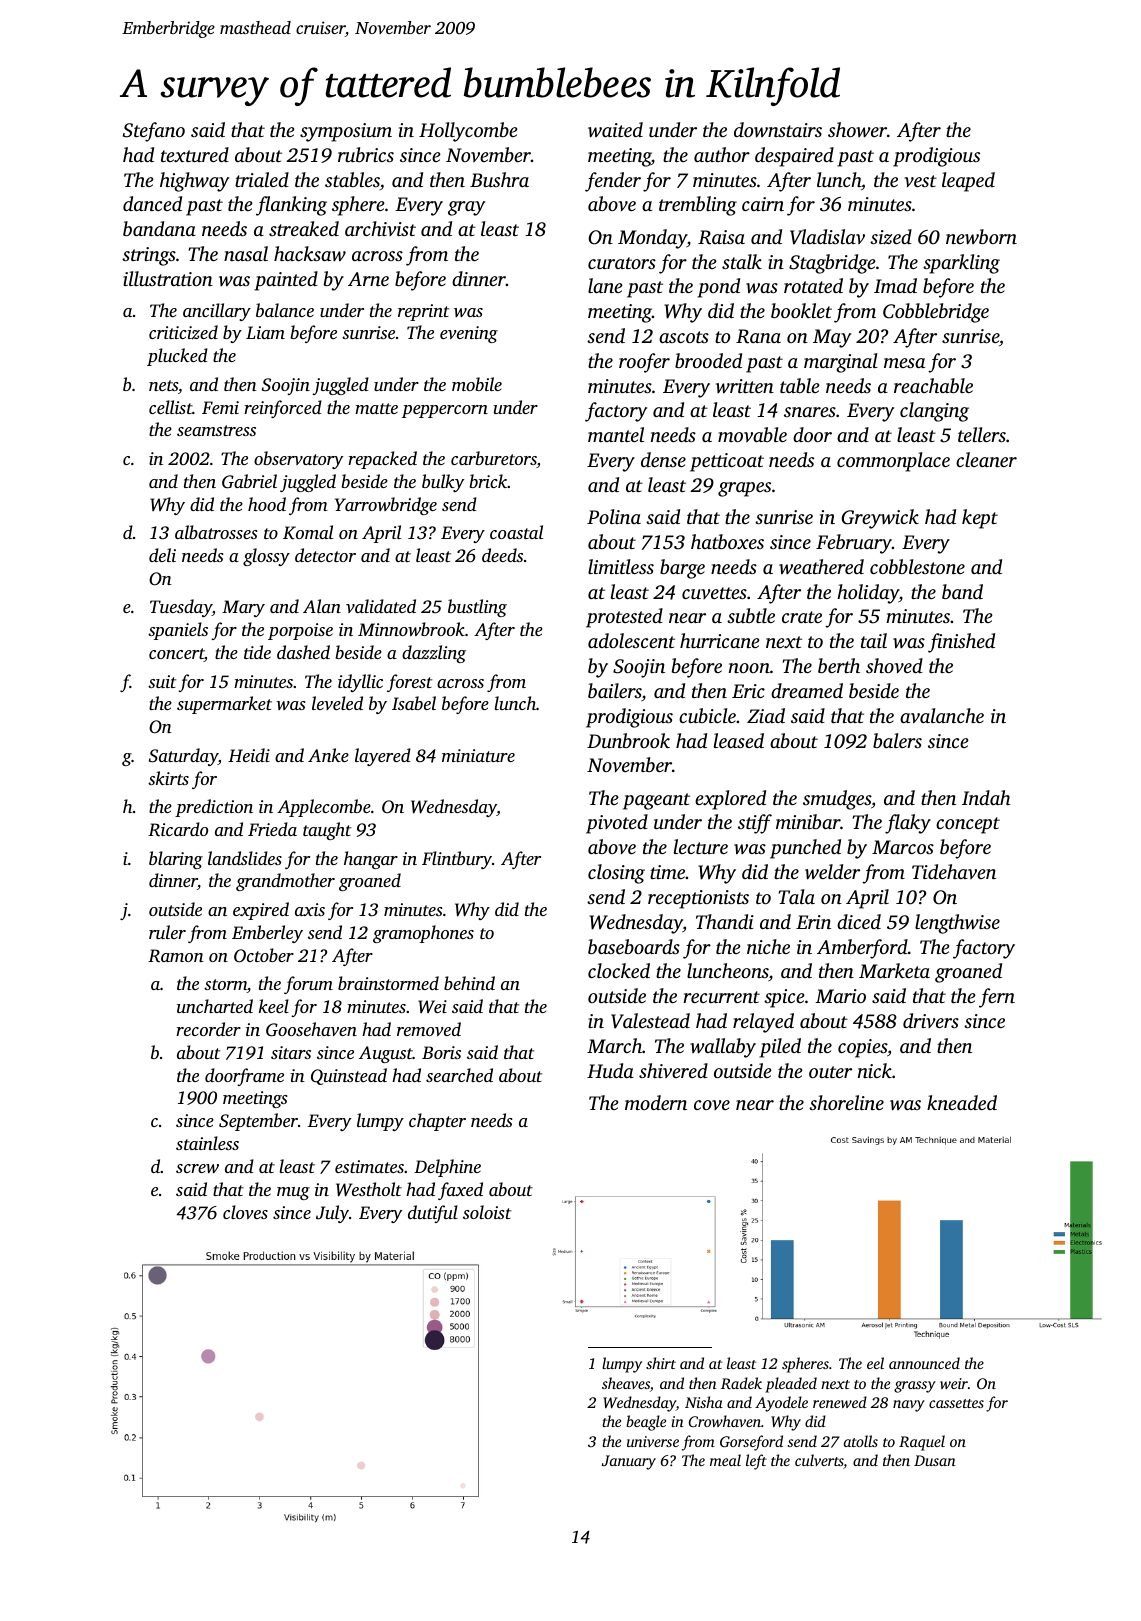  What do you see at coordinates (154, 132) in the screenshot?
I see `Stefano` at bounding box center [154, 132].
